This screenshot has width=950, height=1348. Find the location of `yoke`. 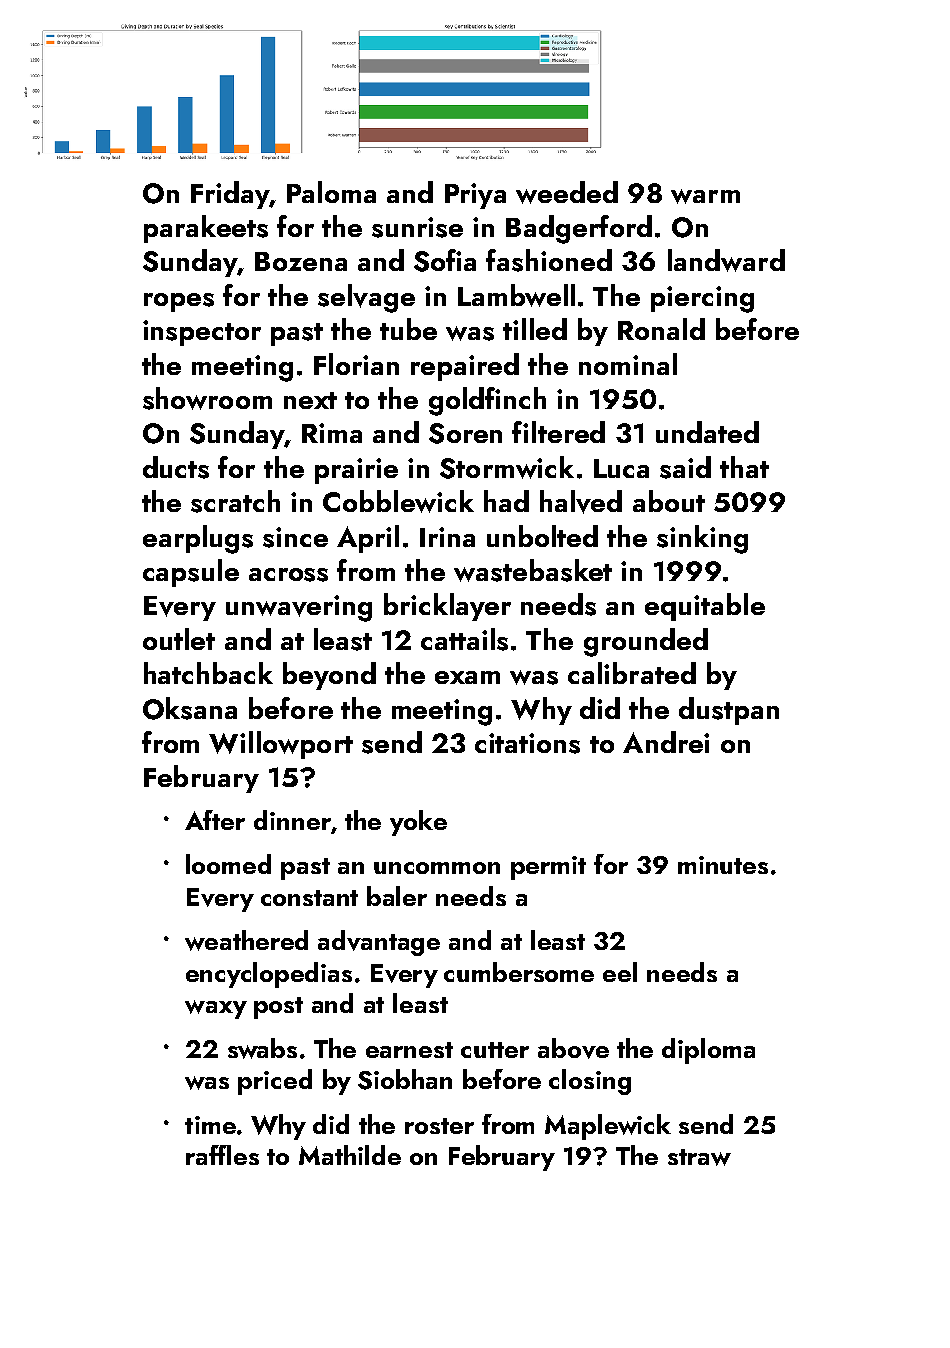

yoke is located at coordinates (418, 823).
